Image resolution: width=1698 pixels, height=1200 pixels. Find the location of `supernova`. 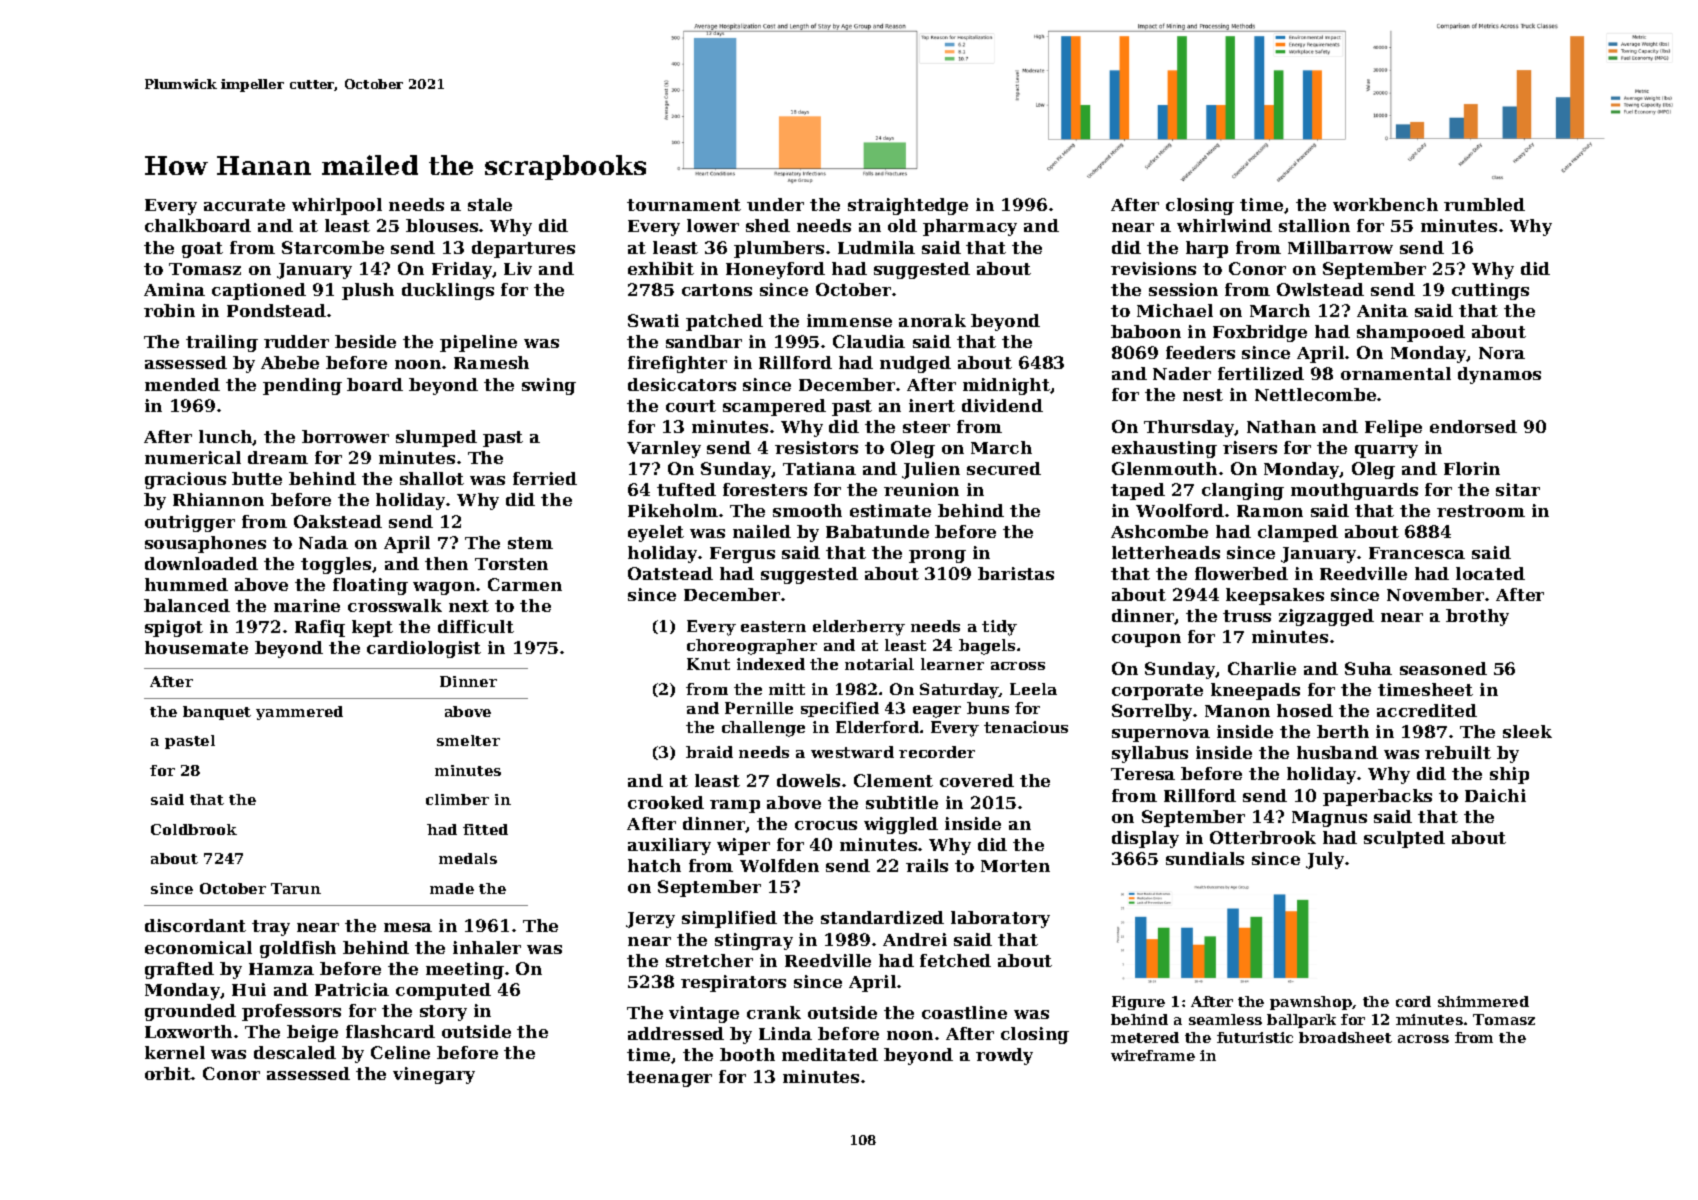

supernova is located at coordinates (1161, 735).
